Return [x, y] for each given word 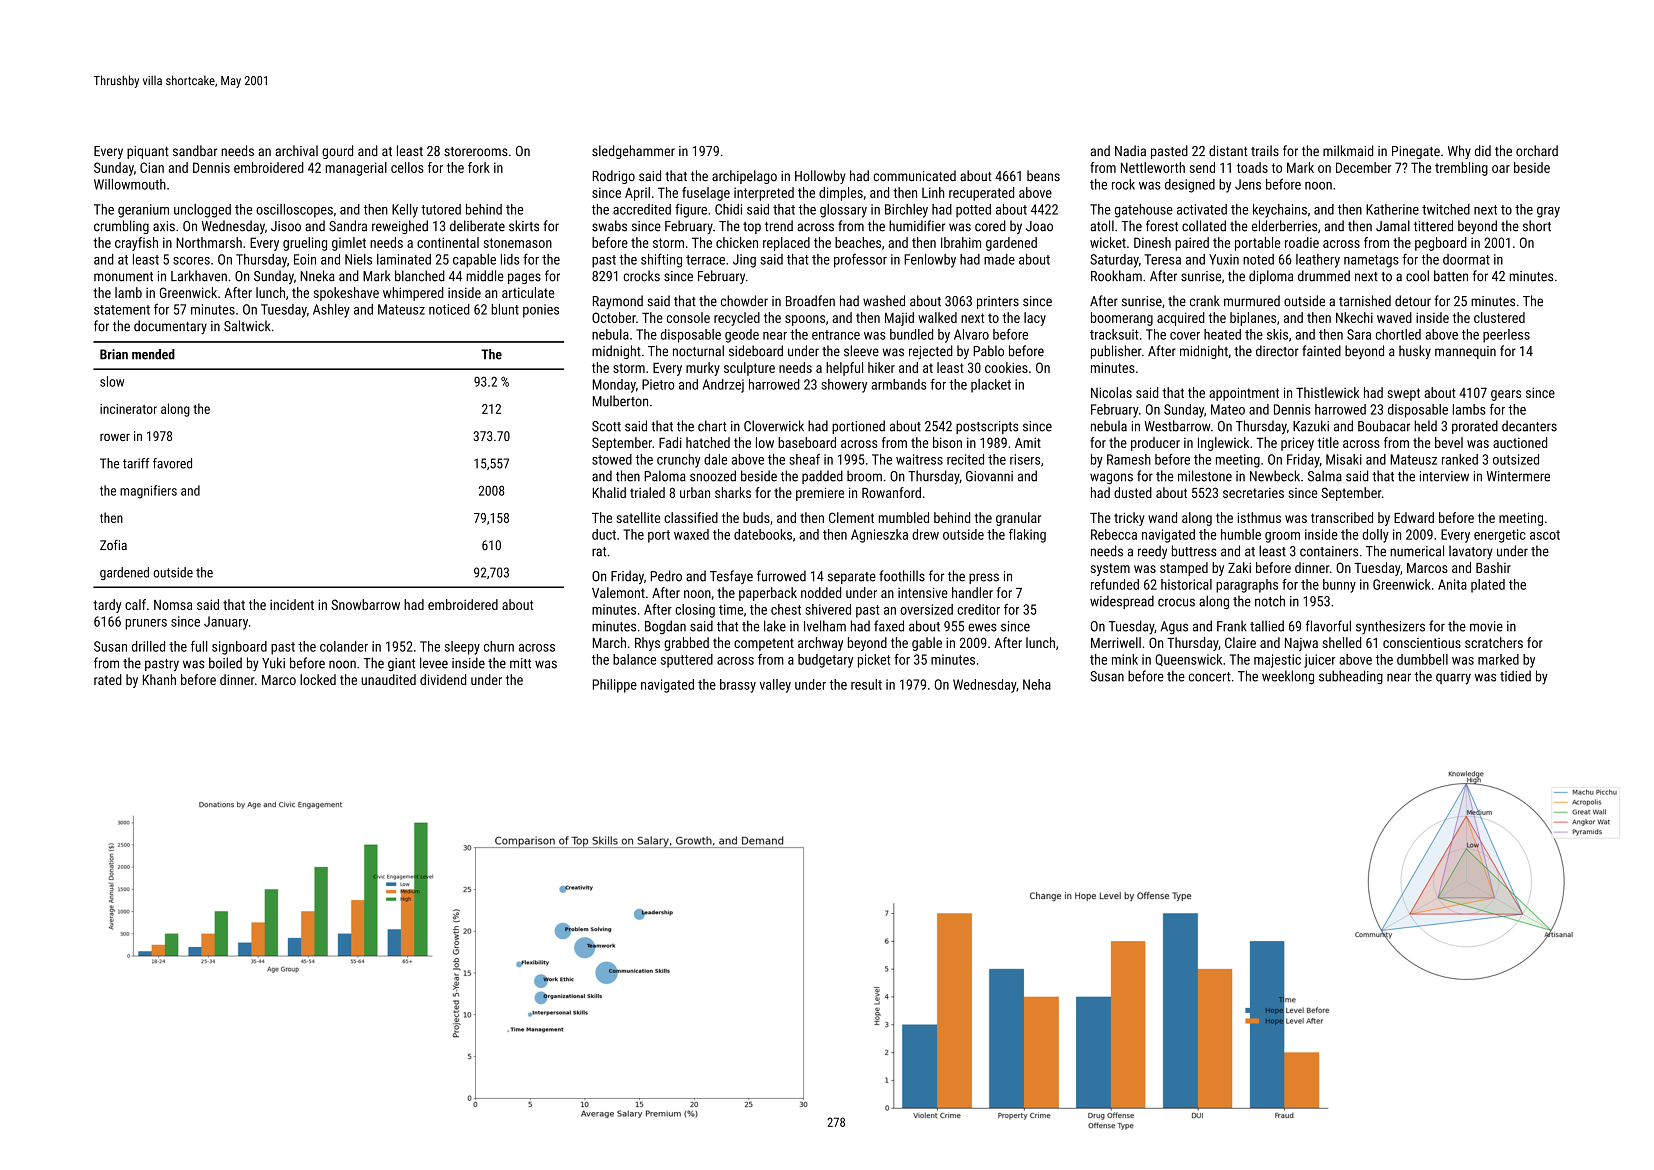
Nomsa [173, 605]
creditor [978, 609]
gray [1548, 212]
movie [1486, 626]
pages [524, 278]
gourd [337, 152]
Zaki [1239, 567]
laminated [404, 259]
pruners [146, 624]
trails [1265, 150]
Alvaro [971, 334]
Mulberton [620, 401]
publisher [1116, 352]
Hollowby [820, 177]
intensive [923, 592]
